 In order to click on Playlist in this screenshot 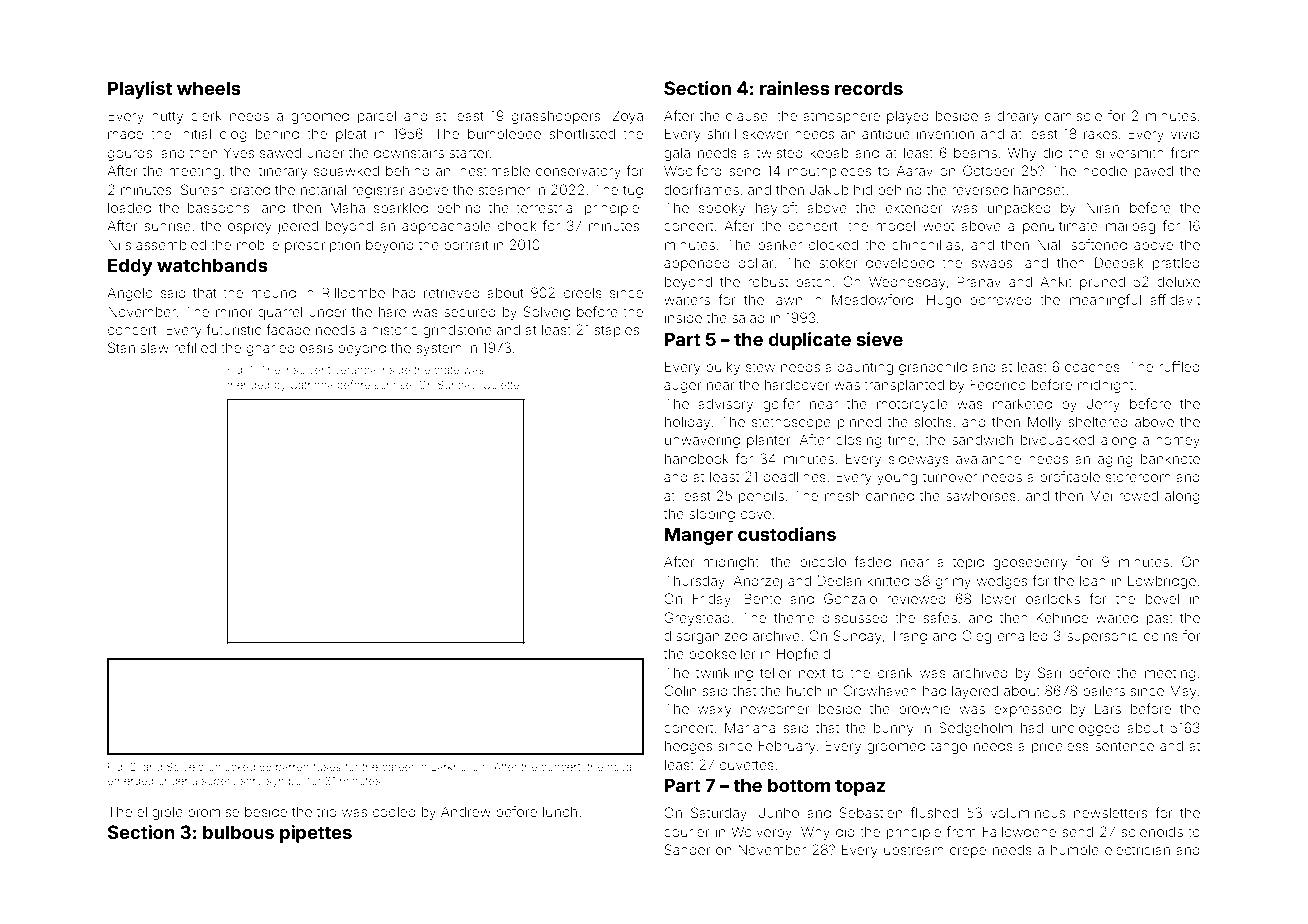, I will do `click(140, 90)`.
